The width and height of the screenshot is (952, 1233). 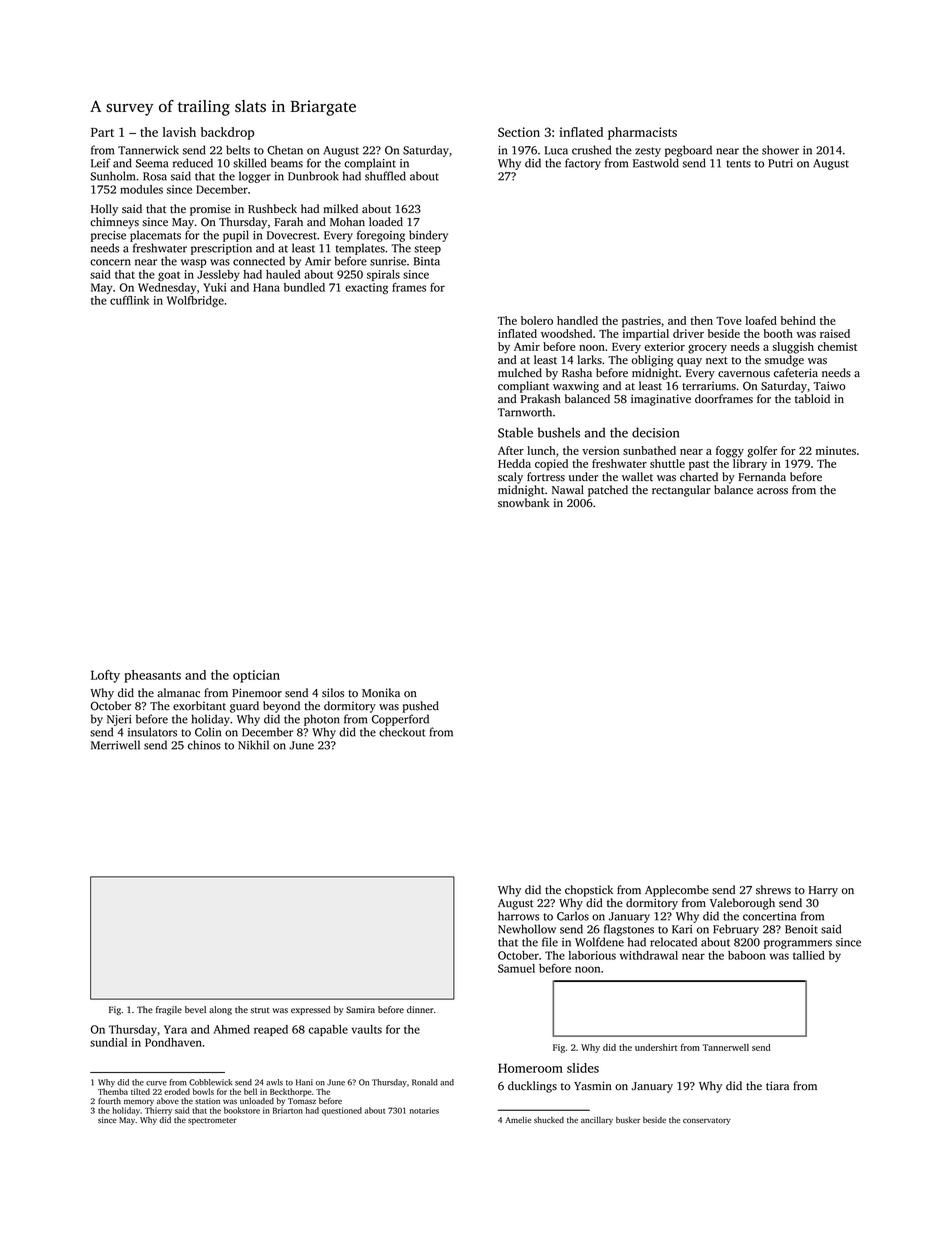 I want to click on pharmacists, so click(x=642, y=133).
